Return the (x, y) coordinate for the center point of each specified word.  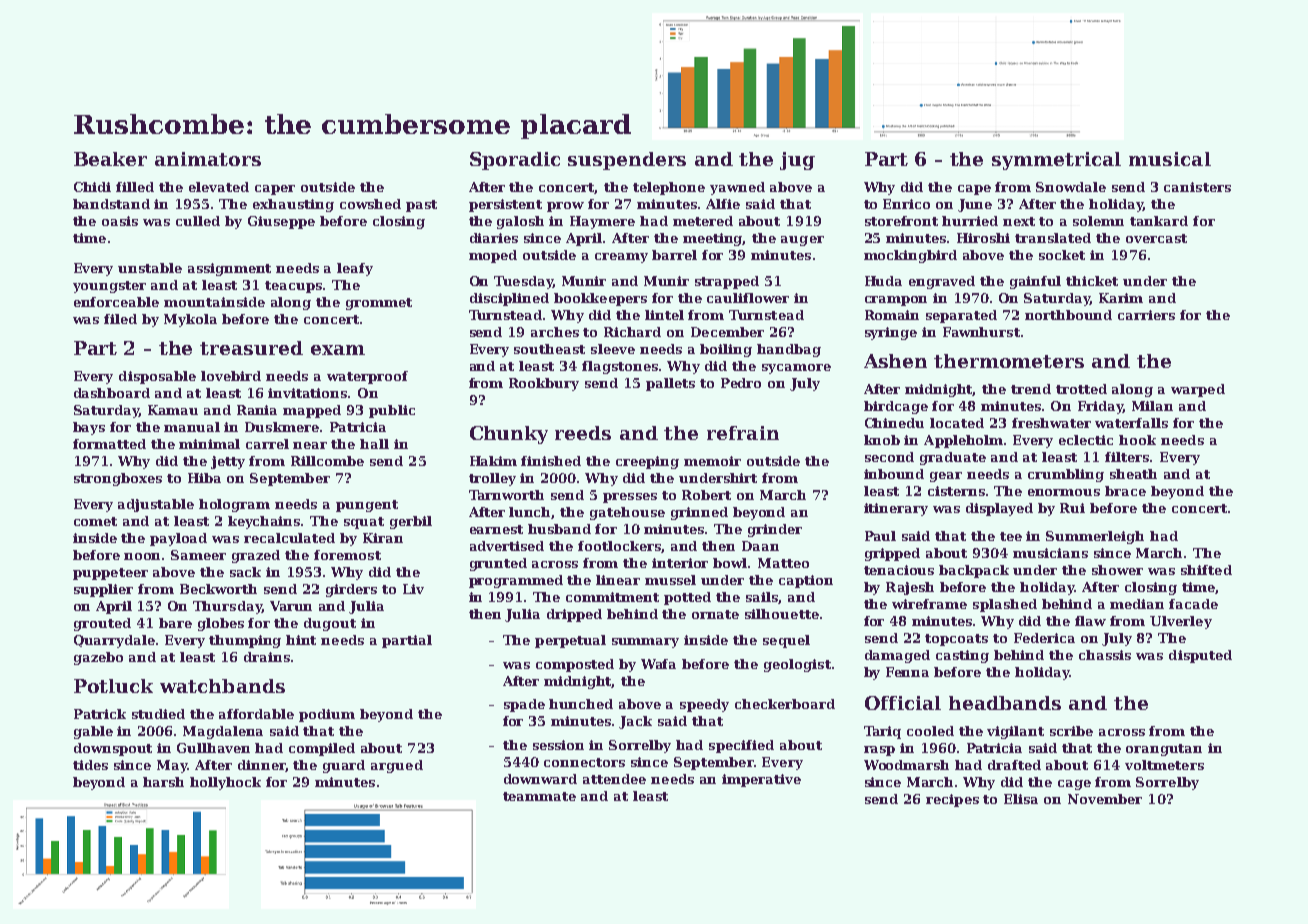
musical (1170, 159)
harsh (163, 782)
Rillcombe (327, 461)
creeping (647, 462)
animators (208, 159)
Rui (1072, 508)
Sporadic (515, 161)
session (558, 745)
